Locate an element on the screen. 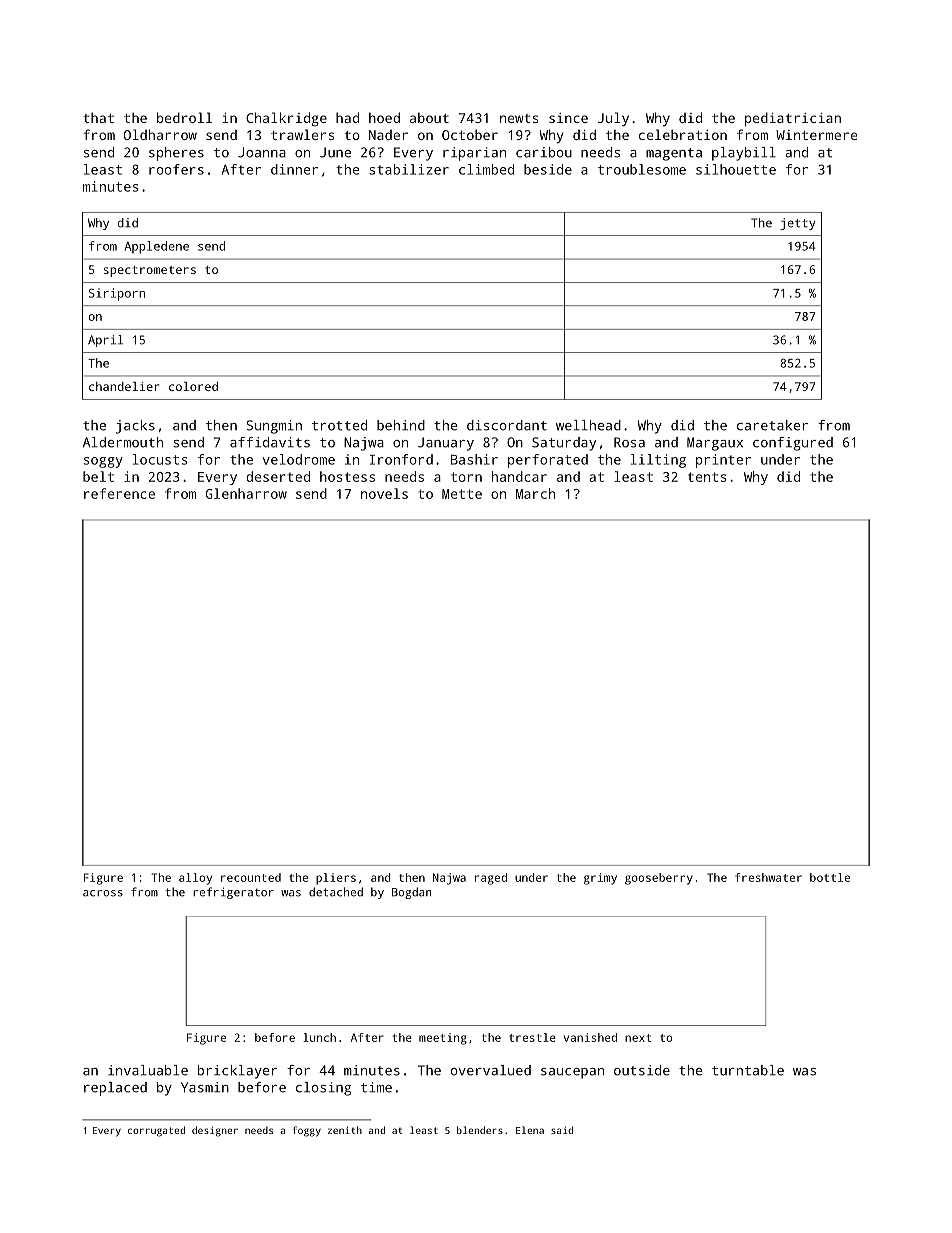 This screenshot has width=952, height=1233. pediatrician is located at coordinates (793, 119).
